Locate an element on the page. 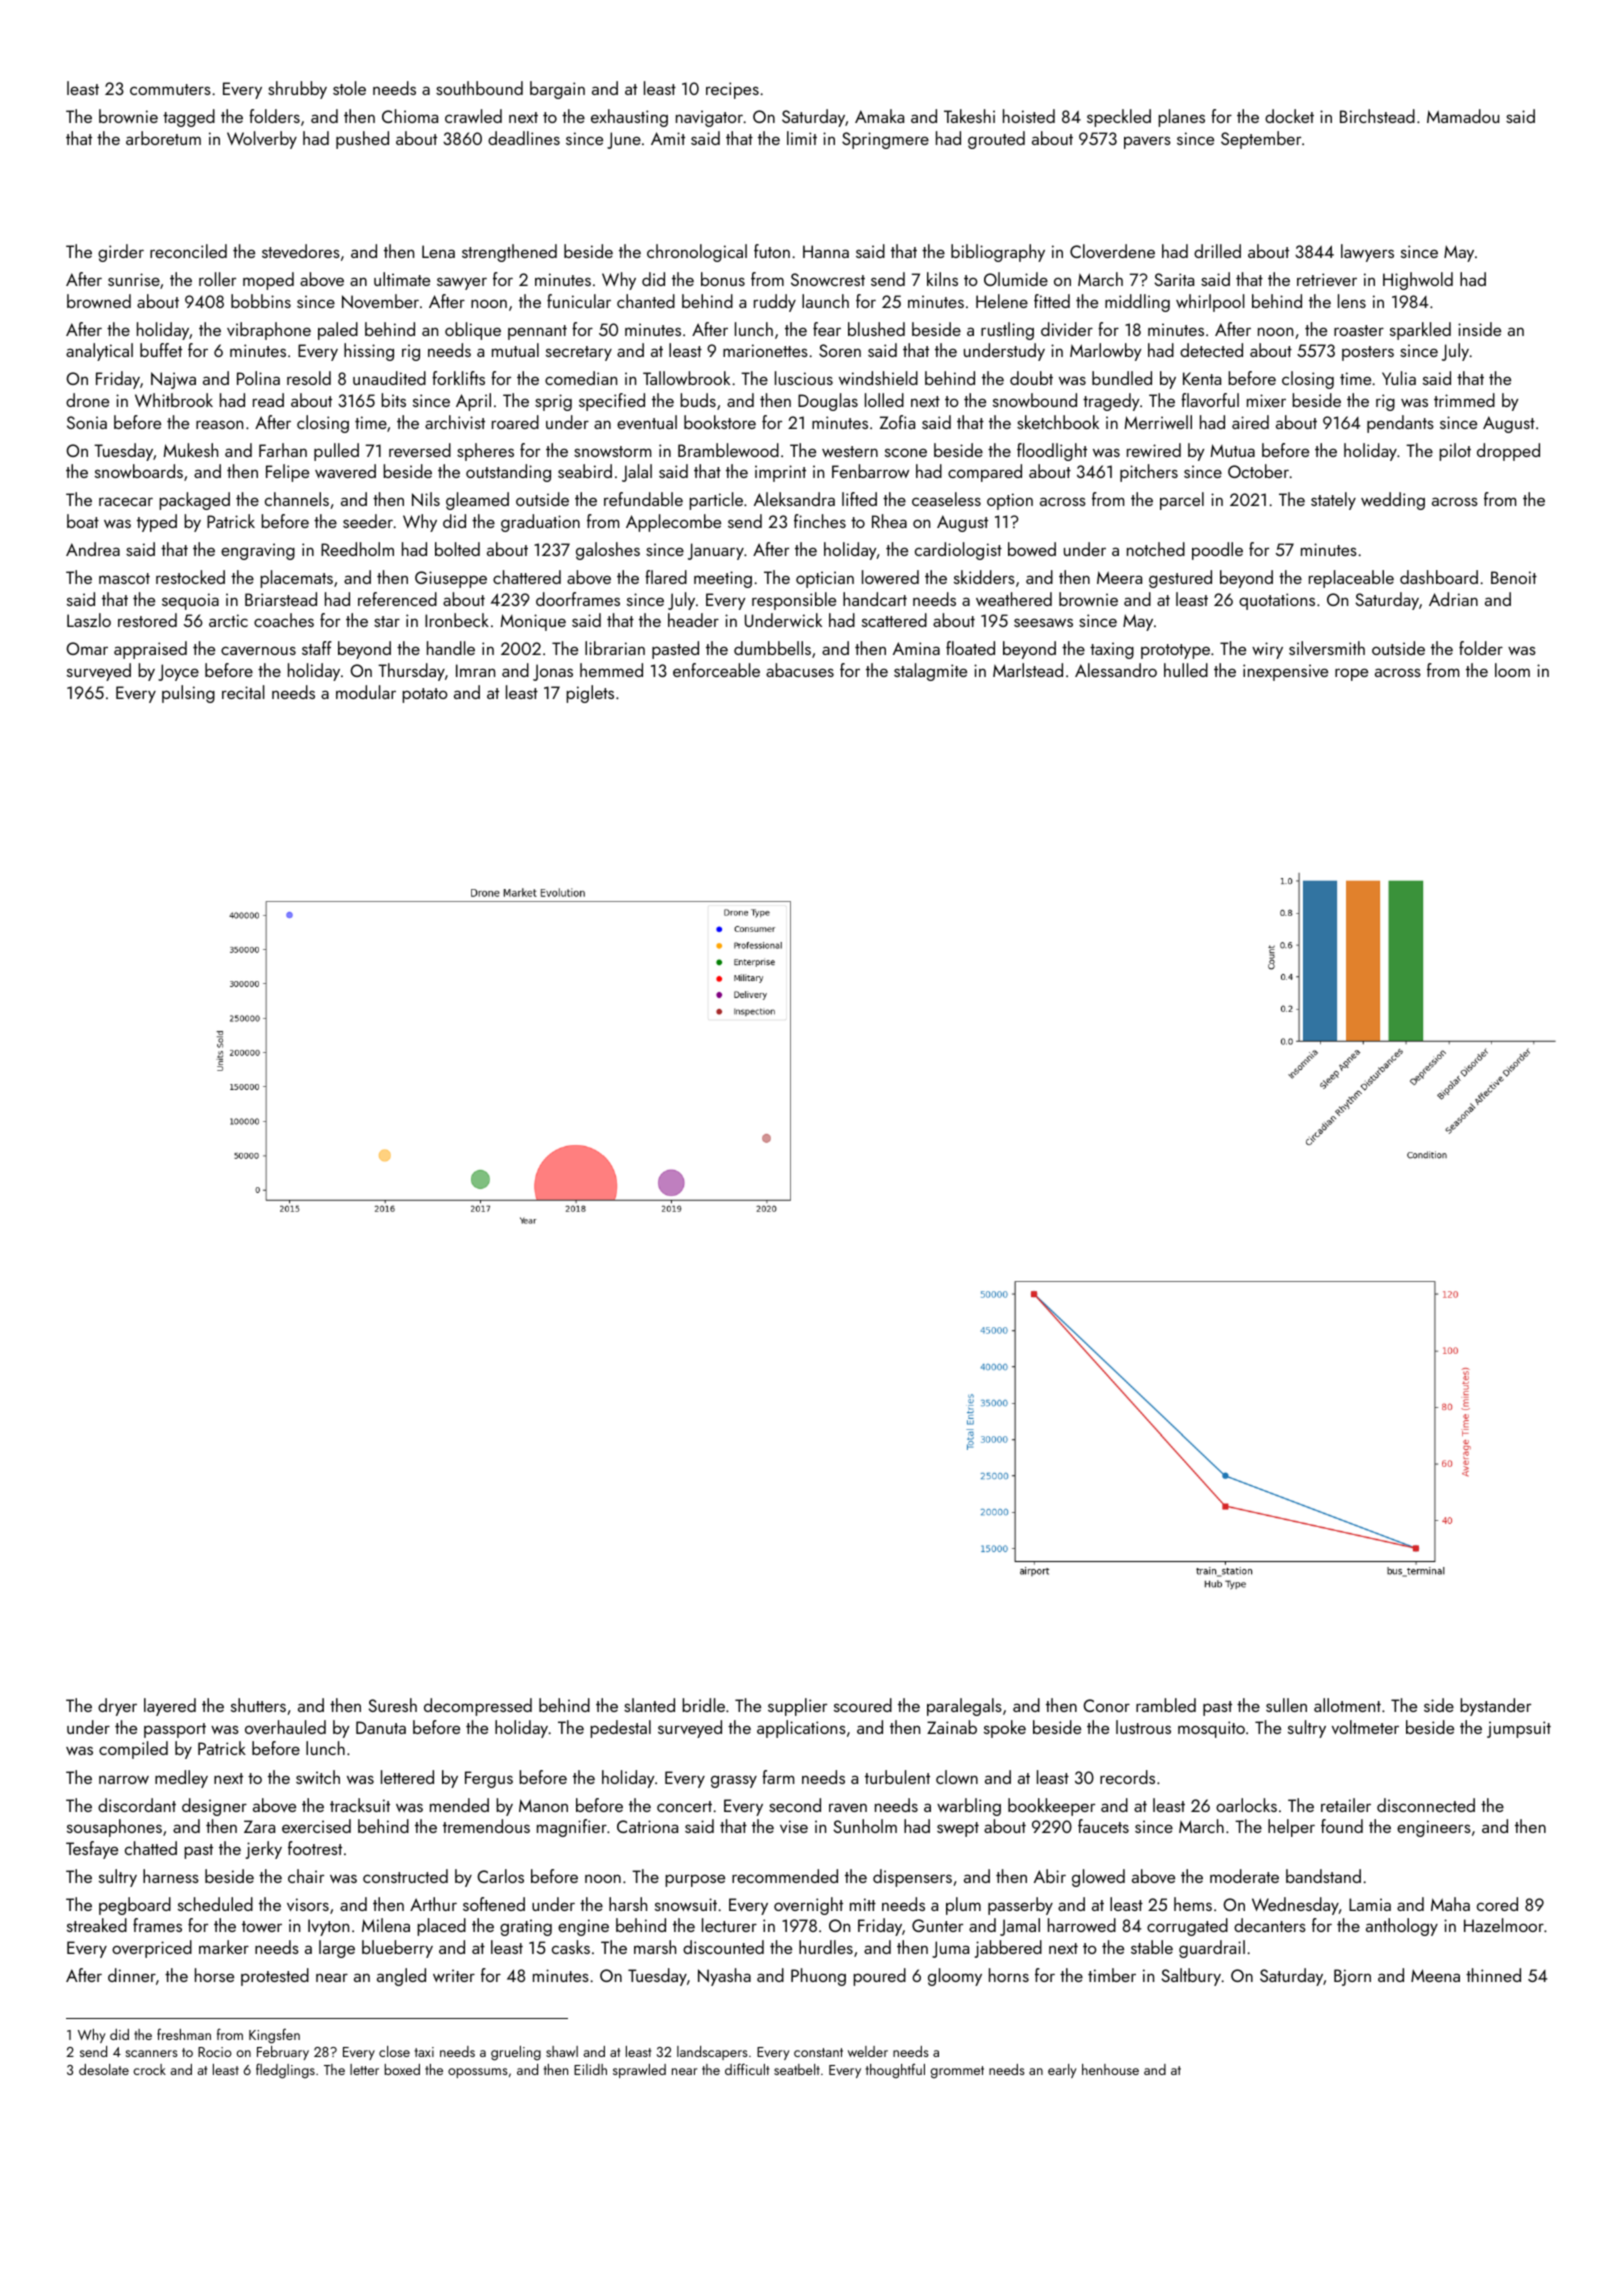  thinned is located at coordinates (1493, 1975).
